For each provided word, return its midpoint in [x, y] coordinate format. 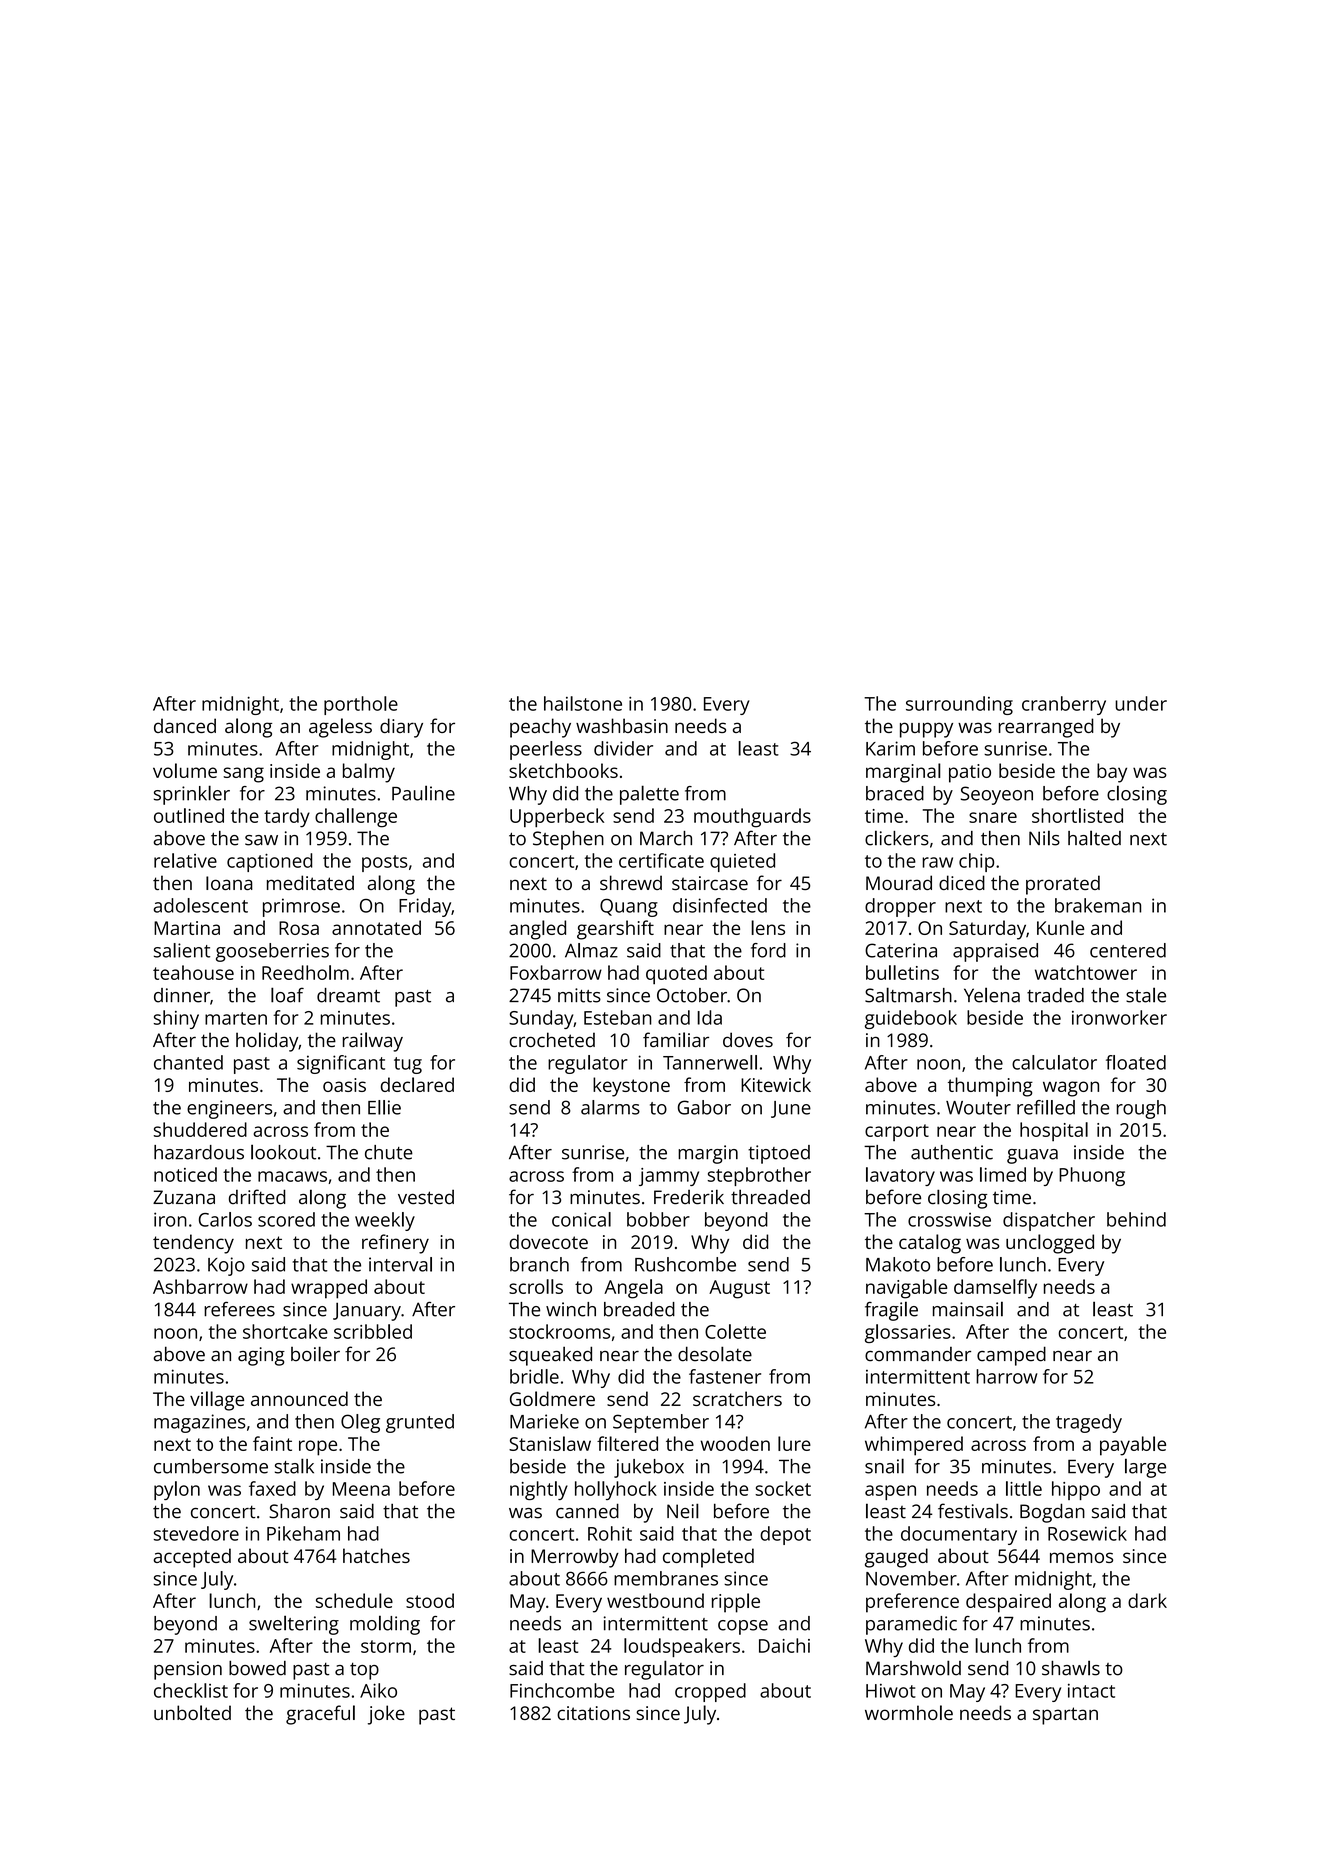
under [1141, 703]
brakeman [1098, 905]
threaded [770, 1197]
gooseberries [272, 952]
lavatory [900, 1176]
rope [318, 1448]
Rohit [610, 1533]
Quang [629, 908]
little [1024, 1488]
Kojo [226, 1266]
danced [185, 725]
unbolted [192, 1712]
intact [1091, 1691]
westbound [655, 1600]
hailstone [583, 703]
